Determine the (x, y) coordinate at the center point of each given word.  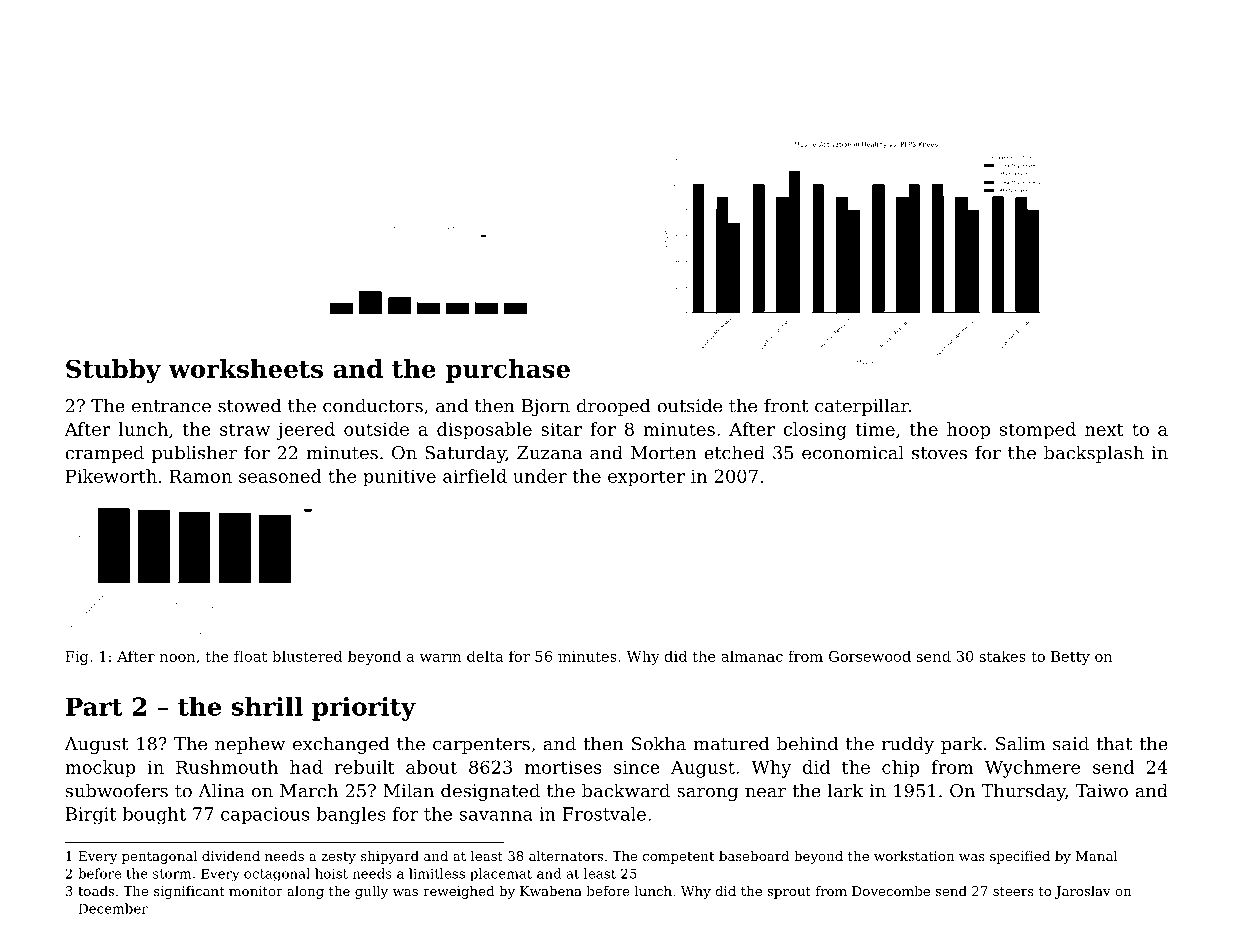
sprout (789, 893)
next (1104, 429)
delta (485, 656)
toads (96, 891)
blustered (307, 656)
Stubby (113, 371)
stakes (1003, 656)
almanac (752, 656)
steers (1013, 891)
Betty (1070, 658)
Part (94, 706)
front (786, 405)
